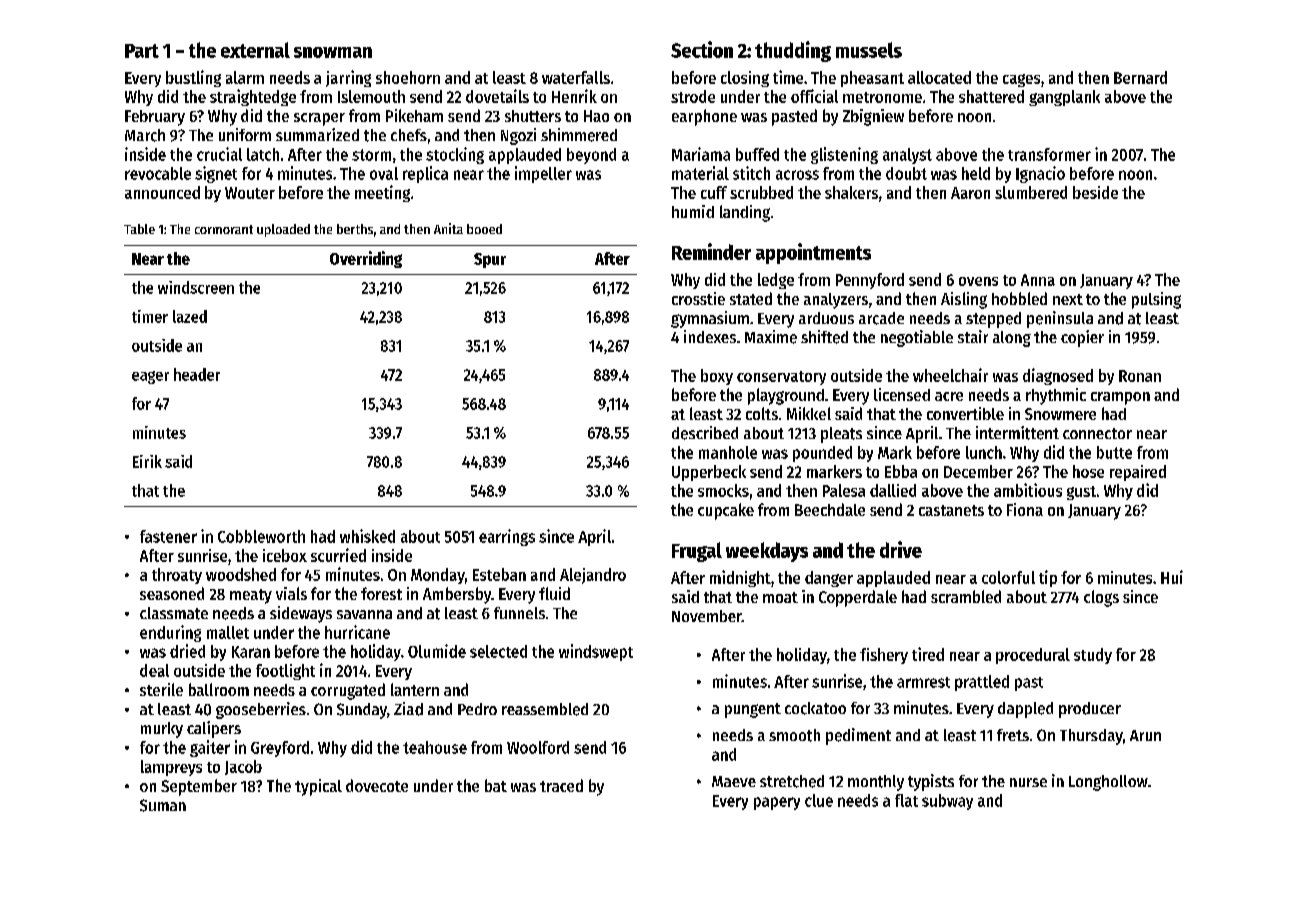  What do you see at coordinates (702, 49) in the screenshot?
I see `Section` at bounding box center [702, 49].
